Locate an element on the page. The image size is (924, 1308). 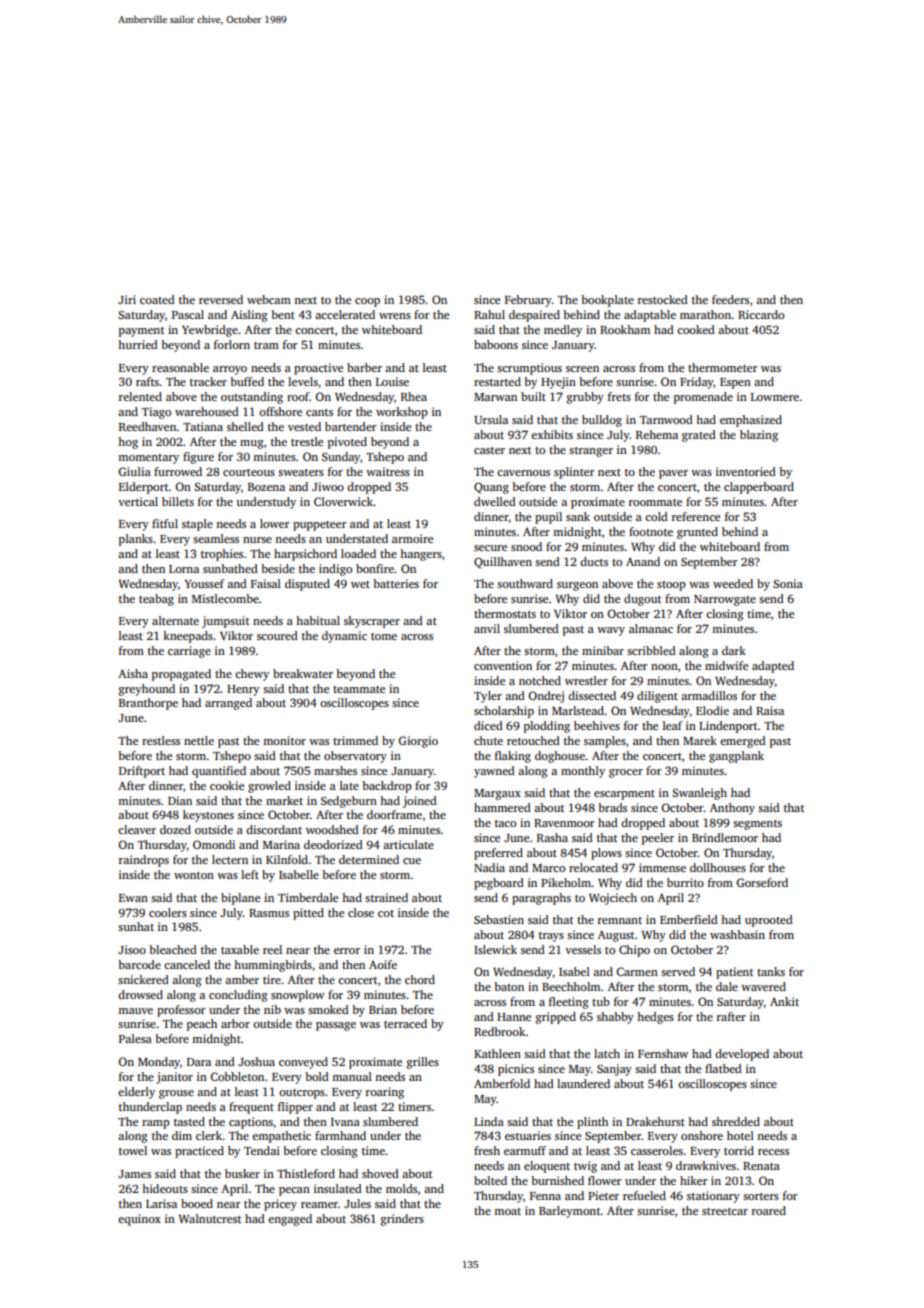
coated is located at coordinates (157, 299).
